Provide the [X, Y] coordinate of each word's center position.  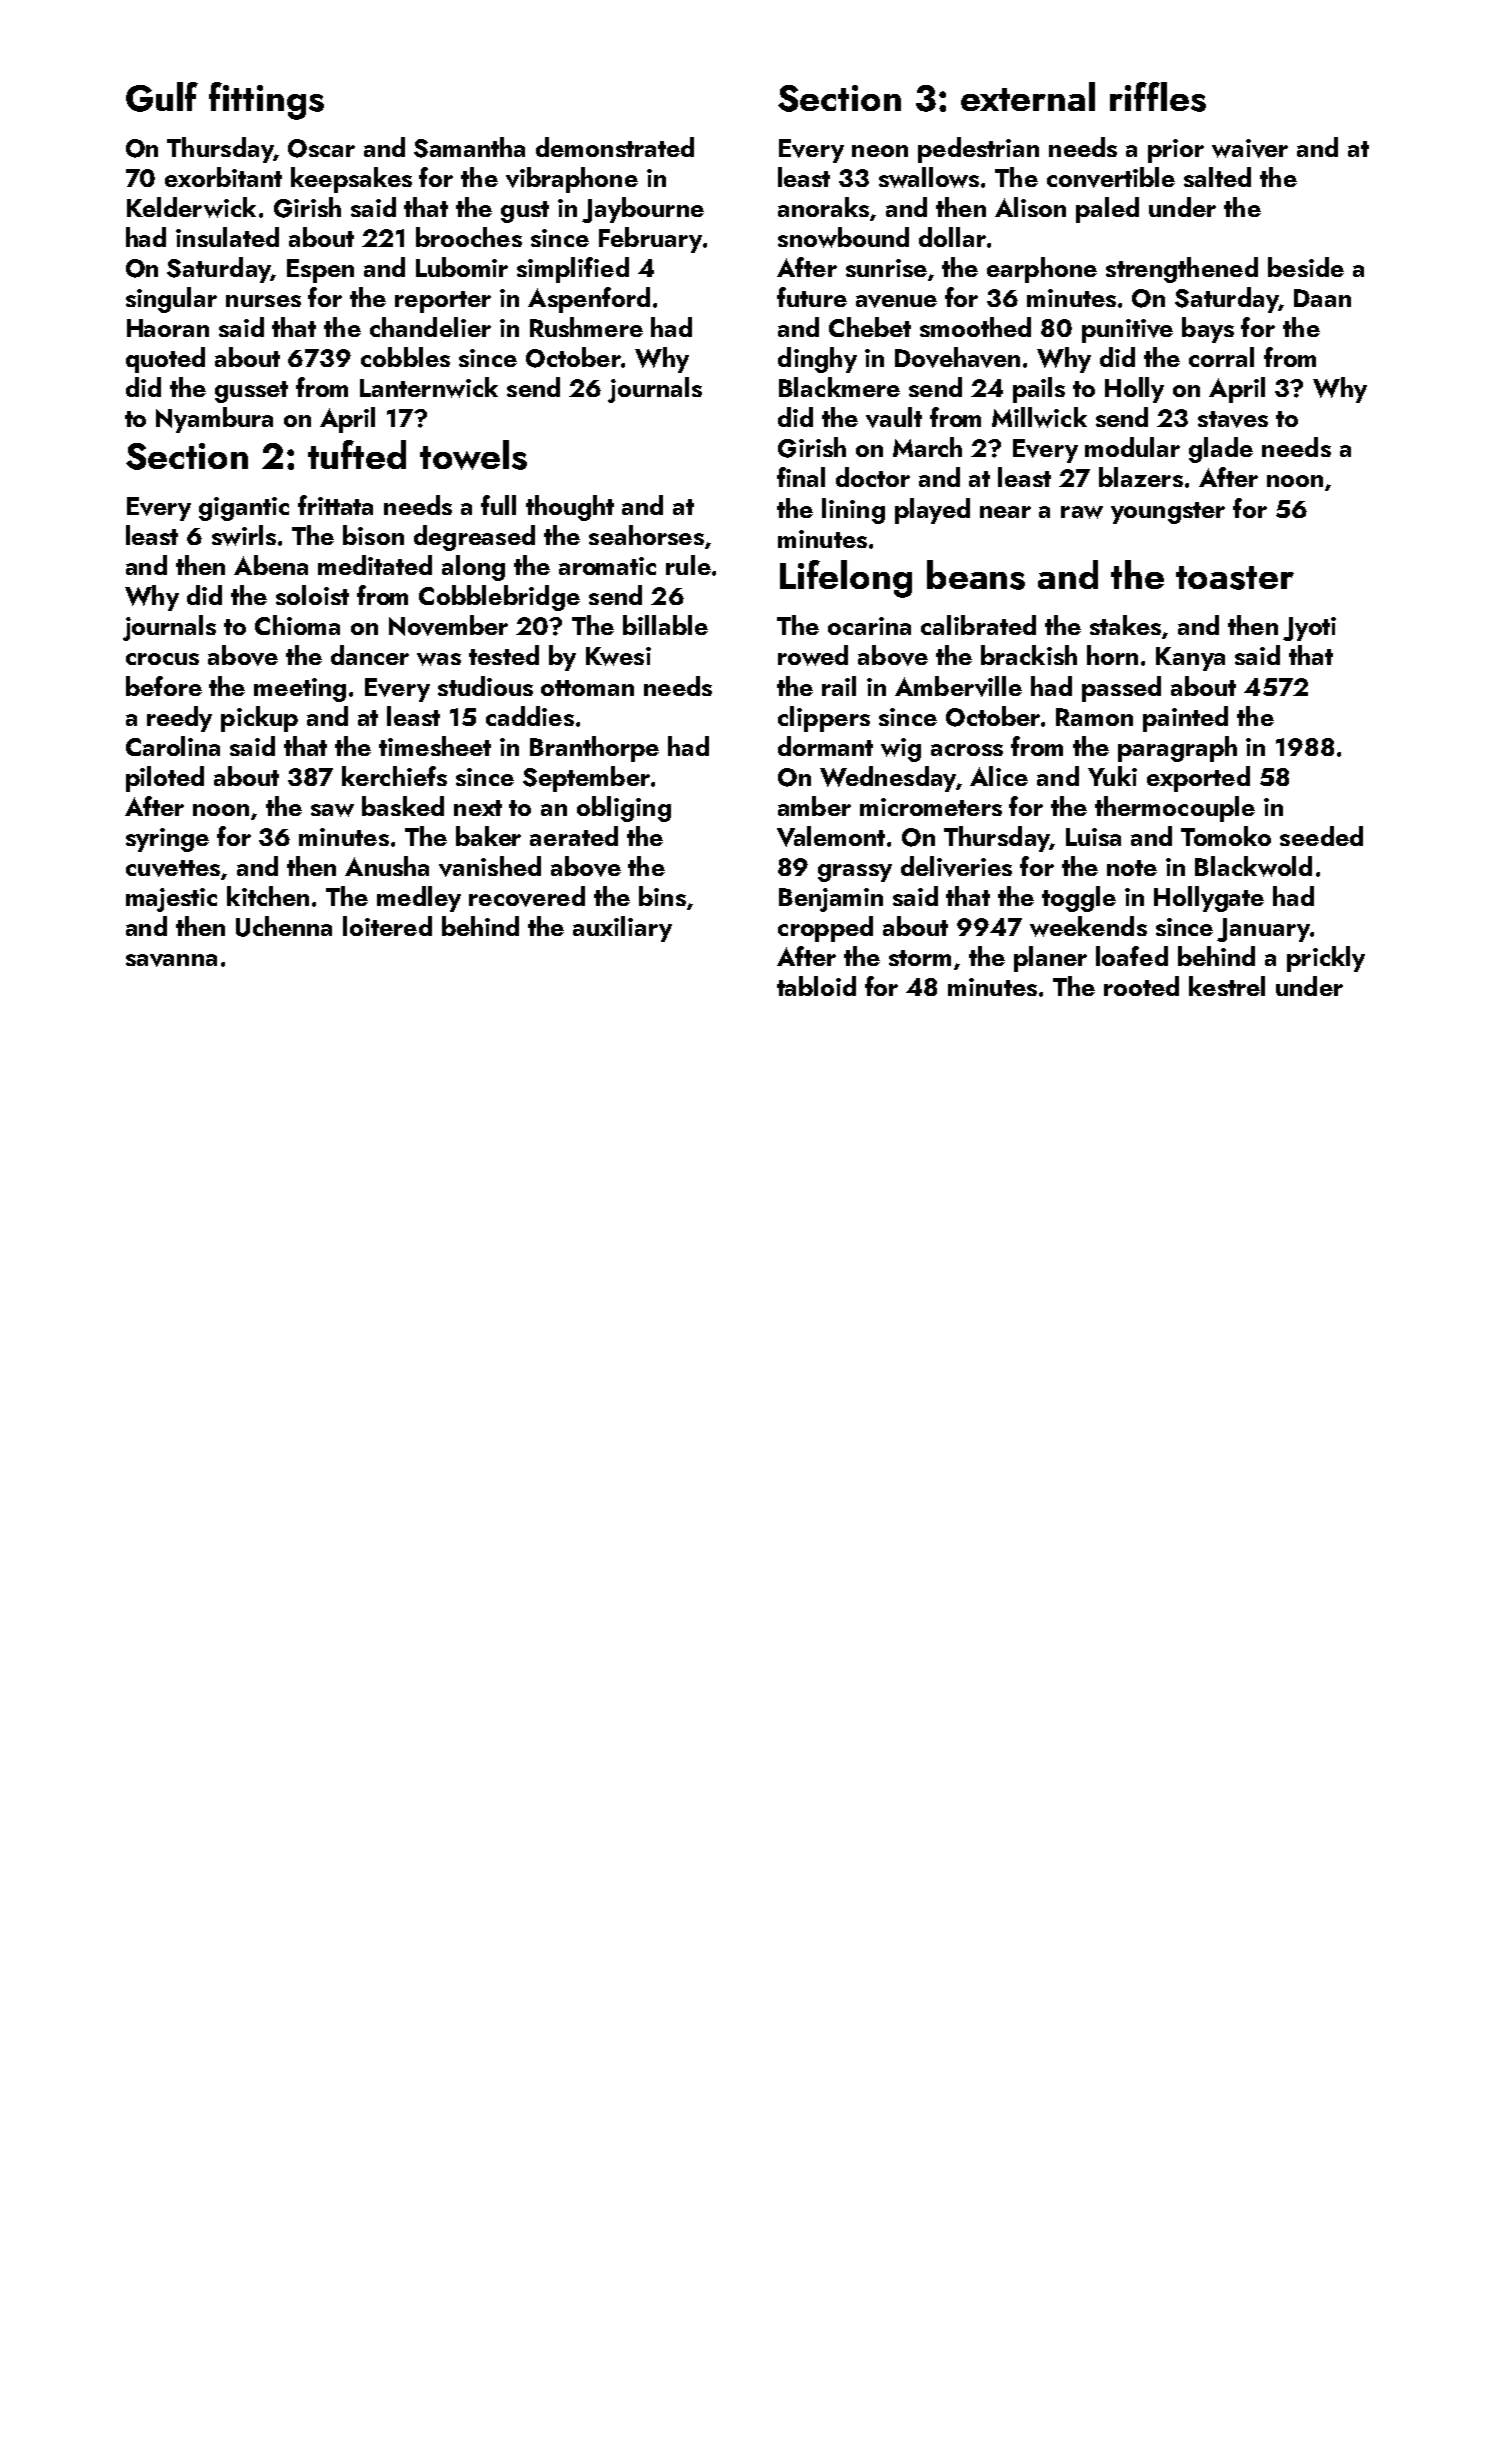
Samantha [469, 147]
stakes [1125, 625]
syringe [167, 840]
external [1028, 96]
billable [665, 625]
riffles [1158, 97]
